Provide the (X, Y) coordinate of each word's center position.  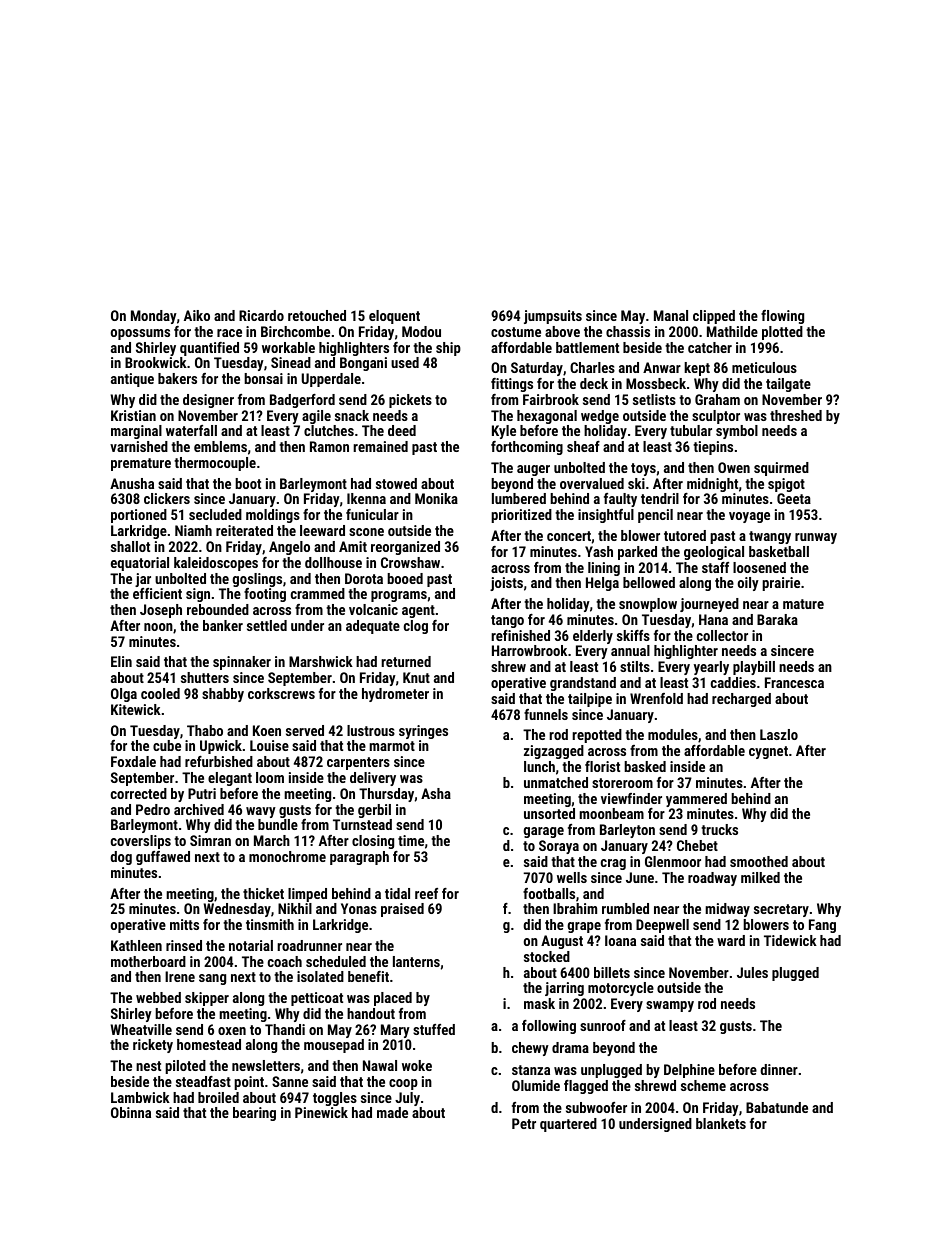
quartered (568, 1125)
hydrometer (395, 695)
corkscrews (281, 693)
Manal (671, 315)
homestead (209, 1044)
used (405, 362)
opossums (140, 334)
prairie (781, 584)
